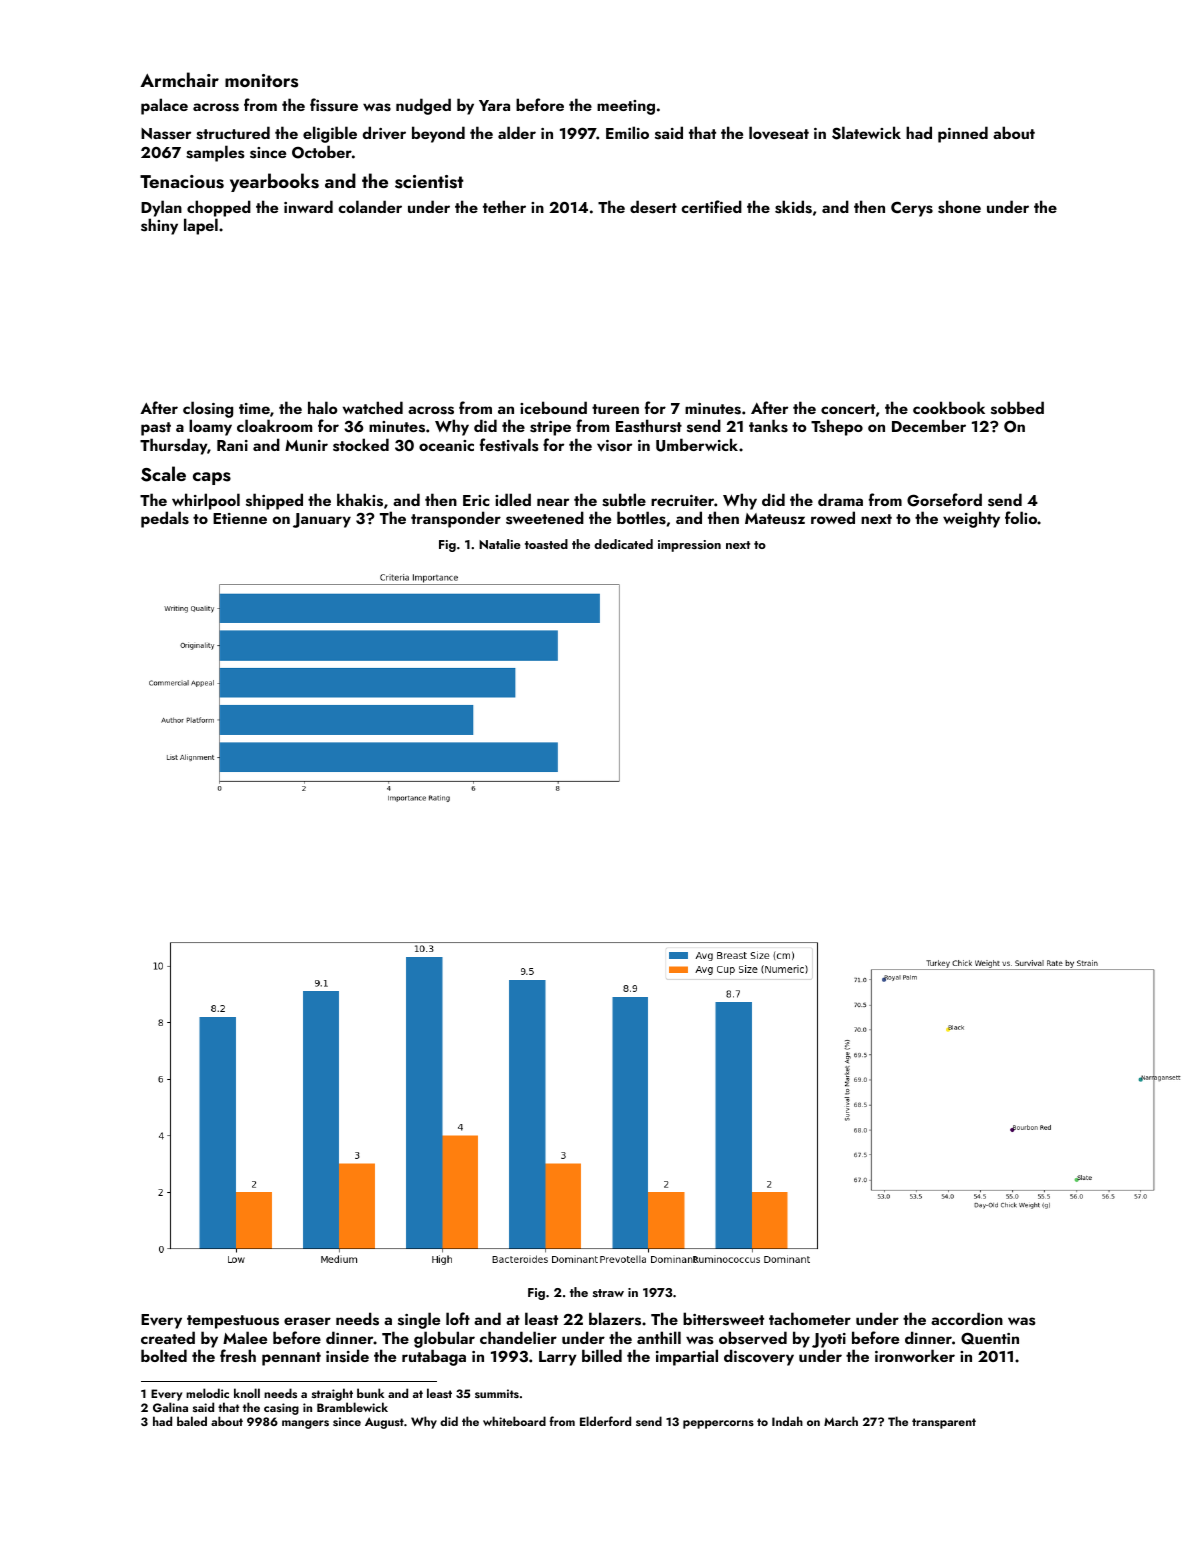  Describe the element at coordinates (233, 1322) in the page. I see `tempestuous` at that location.
